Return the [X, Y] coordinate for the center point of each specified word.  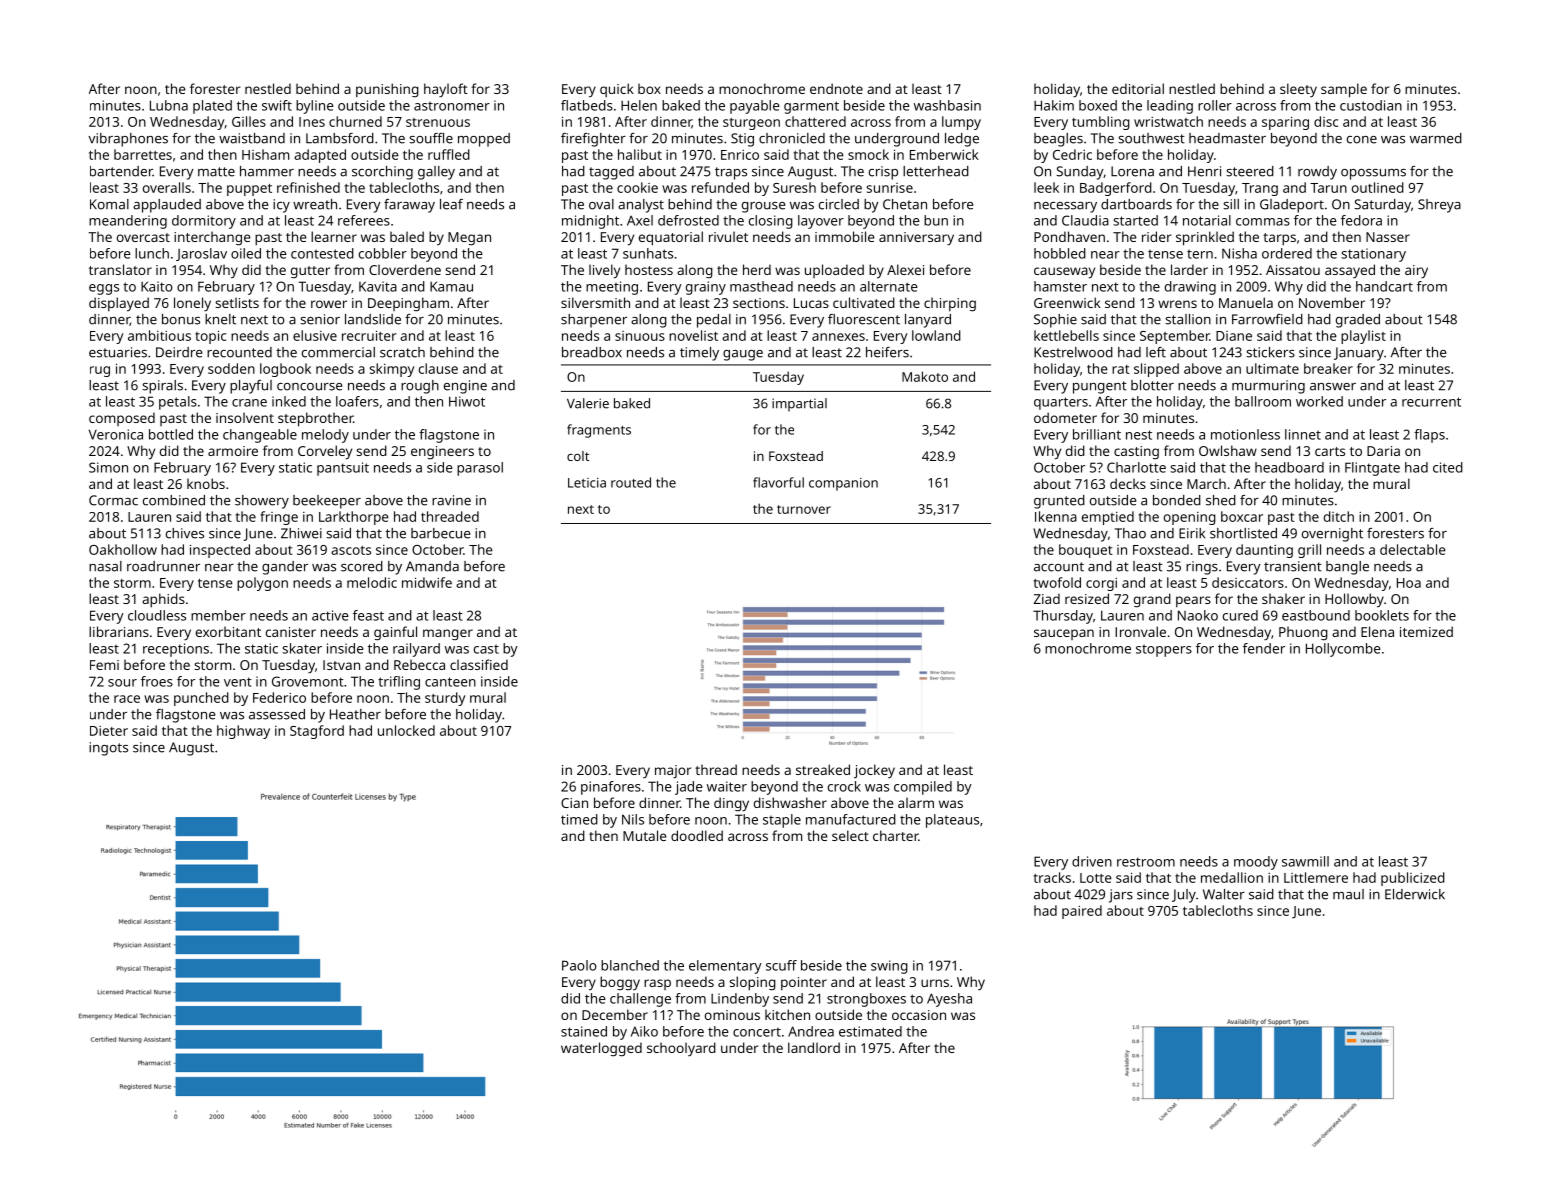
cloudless [157, 615]
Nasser [1388, 237]
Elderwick [1415, 894]
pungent [1100, 387]
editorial [1138, 88]
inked [289, 401]
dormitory [204, 222]
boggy [620, 983]
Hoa [1409, 583]
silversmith [595, 302]
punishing [387, 90]
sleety [1298, 90]
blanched [630, 965]
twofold [1057, 582]
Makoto [925, 376]
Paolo [579, 965]
